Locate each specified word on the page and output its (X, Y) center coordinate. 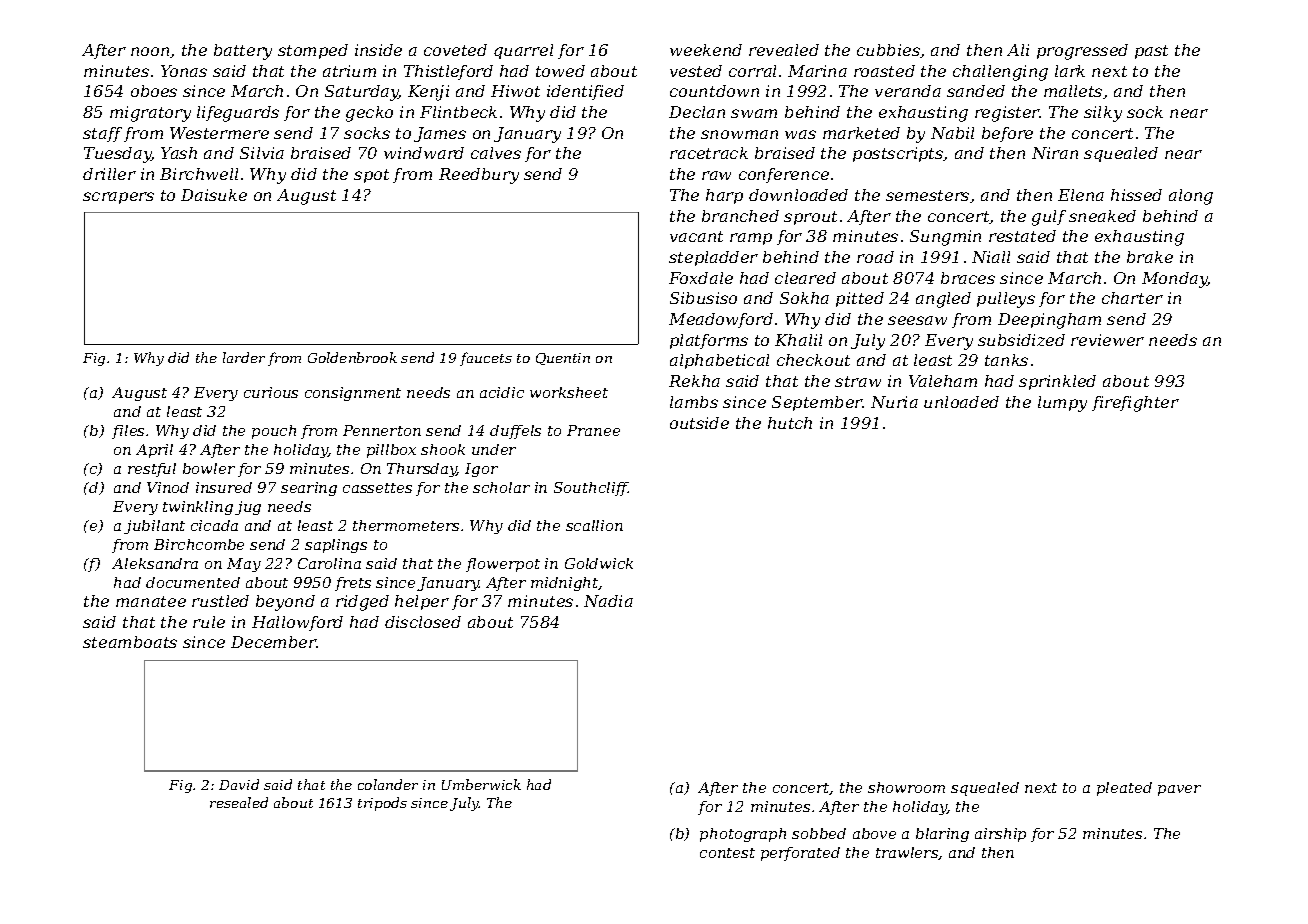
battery (243, 52)
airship (1000, 835)
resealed (239, 802)
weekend (706, 50)
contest (727, 853)
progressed (1082, 52)
